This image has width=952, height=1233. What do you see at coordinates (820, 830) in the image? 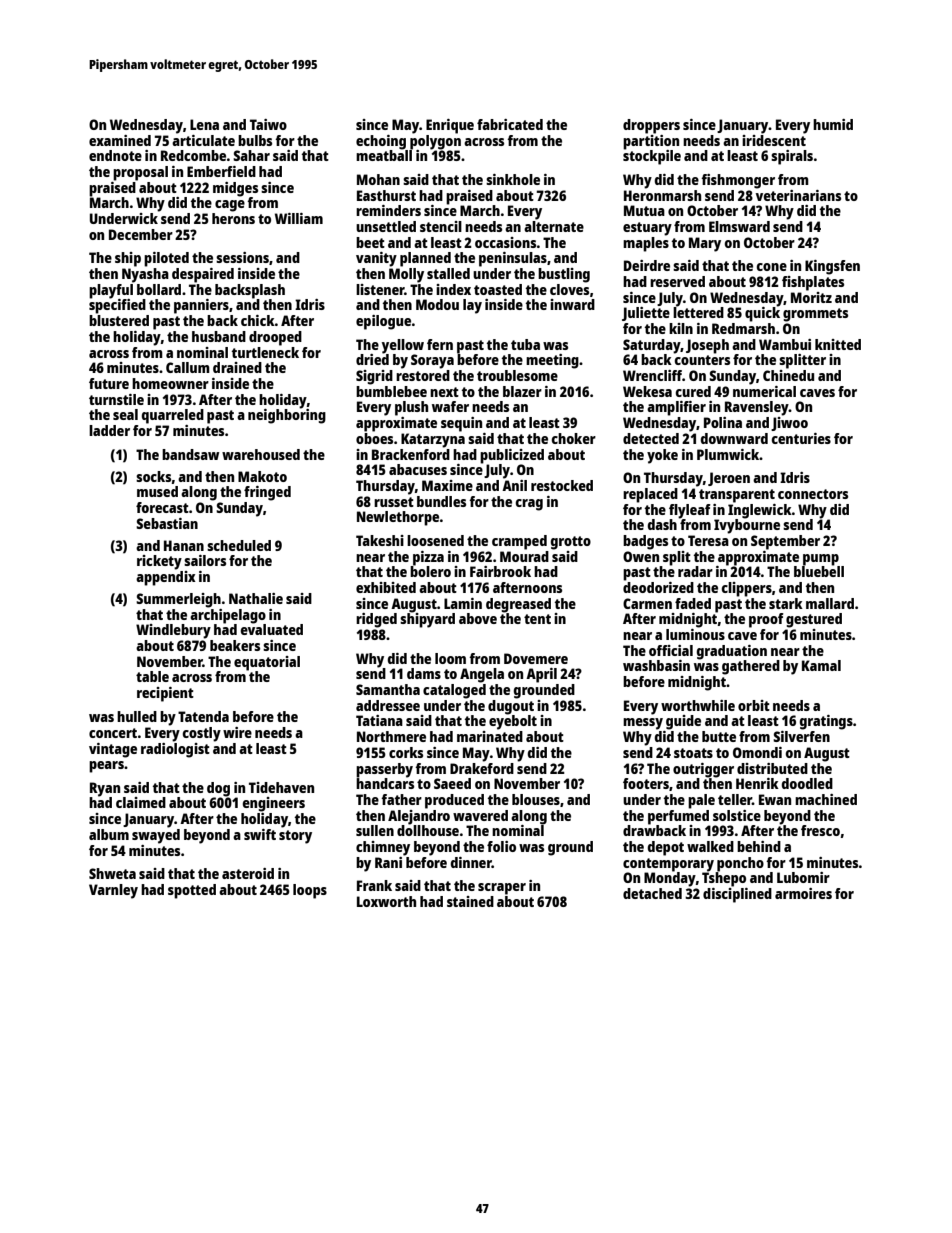
I see `fresco` at bounding box center [820, 830].
